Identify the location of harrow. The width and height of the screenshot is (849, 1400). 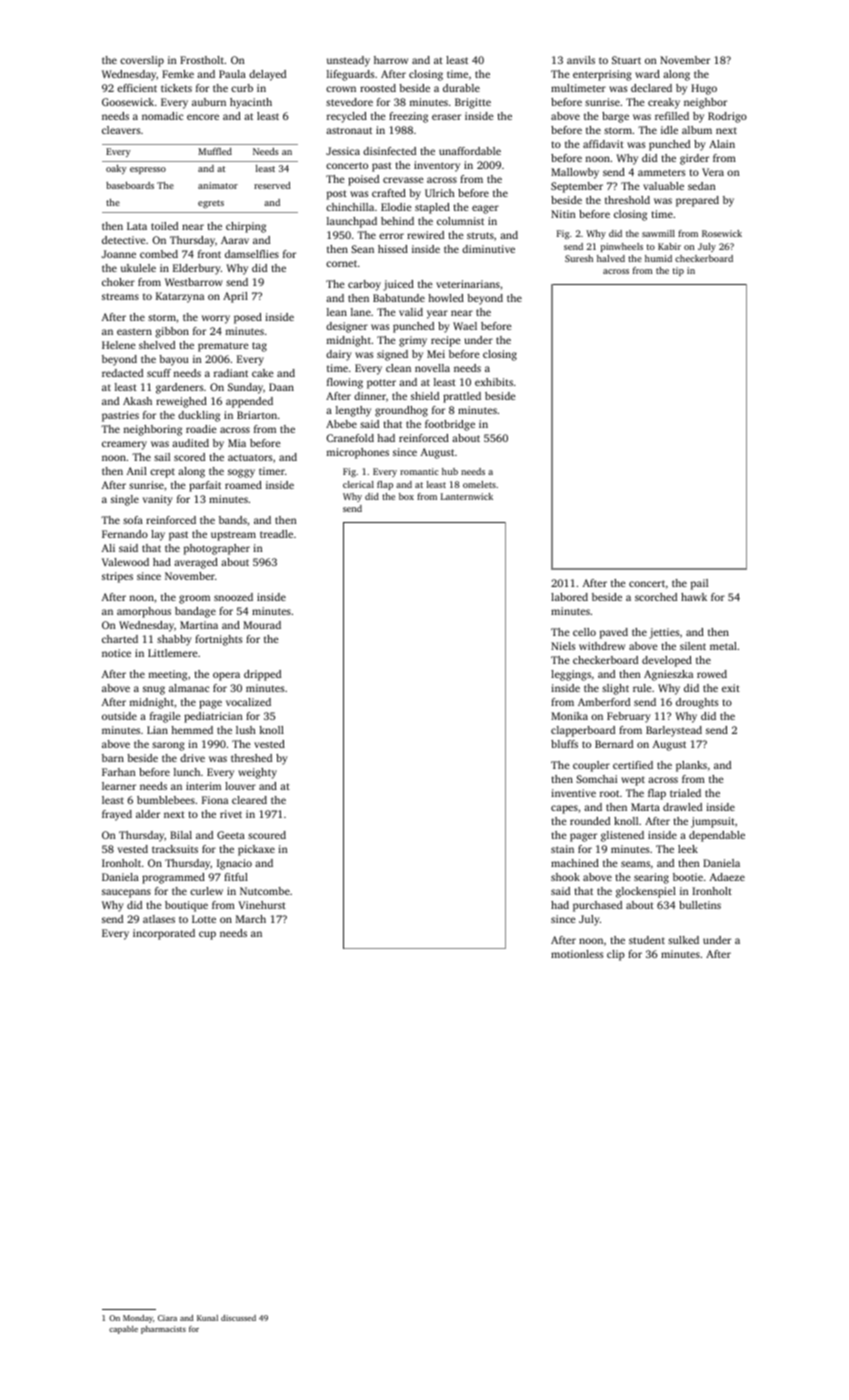
(391, 60).
